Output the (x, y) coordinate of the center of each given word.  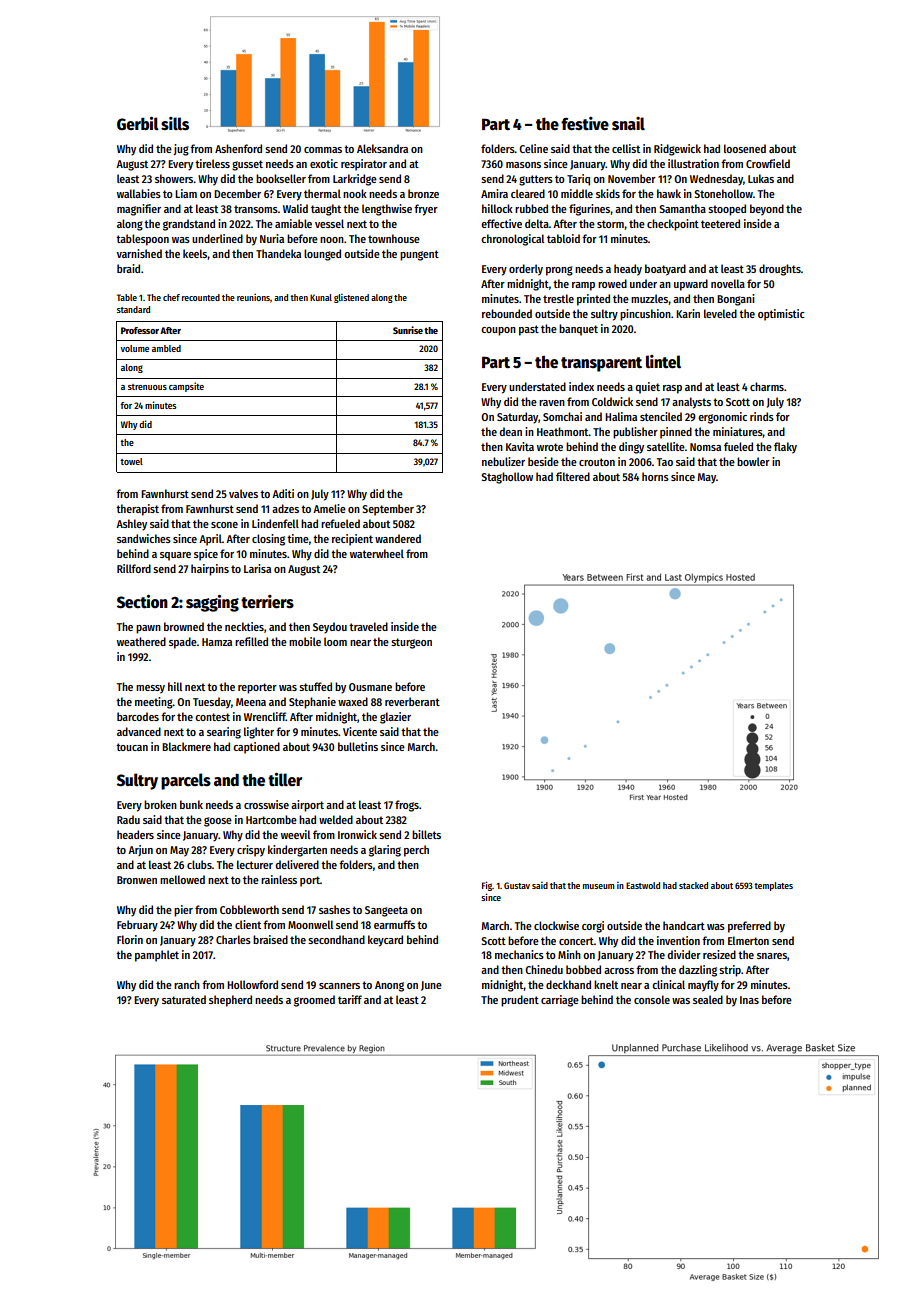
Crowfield (768, 163)
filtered (573, 476)
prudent (520, 1001)
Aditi (283, 493)
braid (128, 268)
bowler (753, 461)
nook (355, 193)
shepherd (230, 1001)
